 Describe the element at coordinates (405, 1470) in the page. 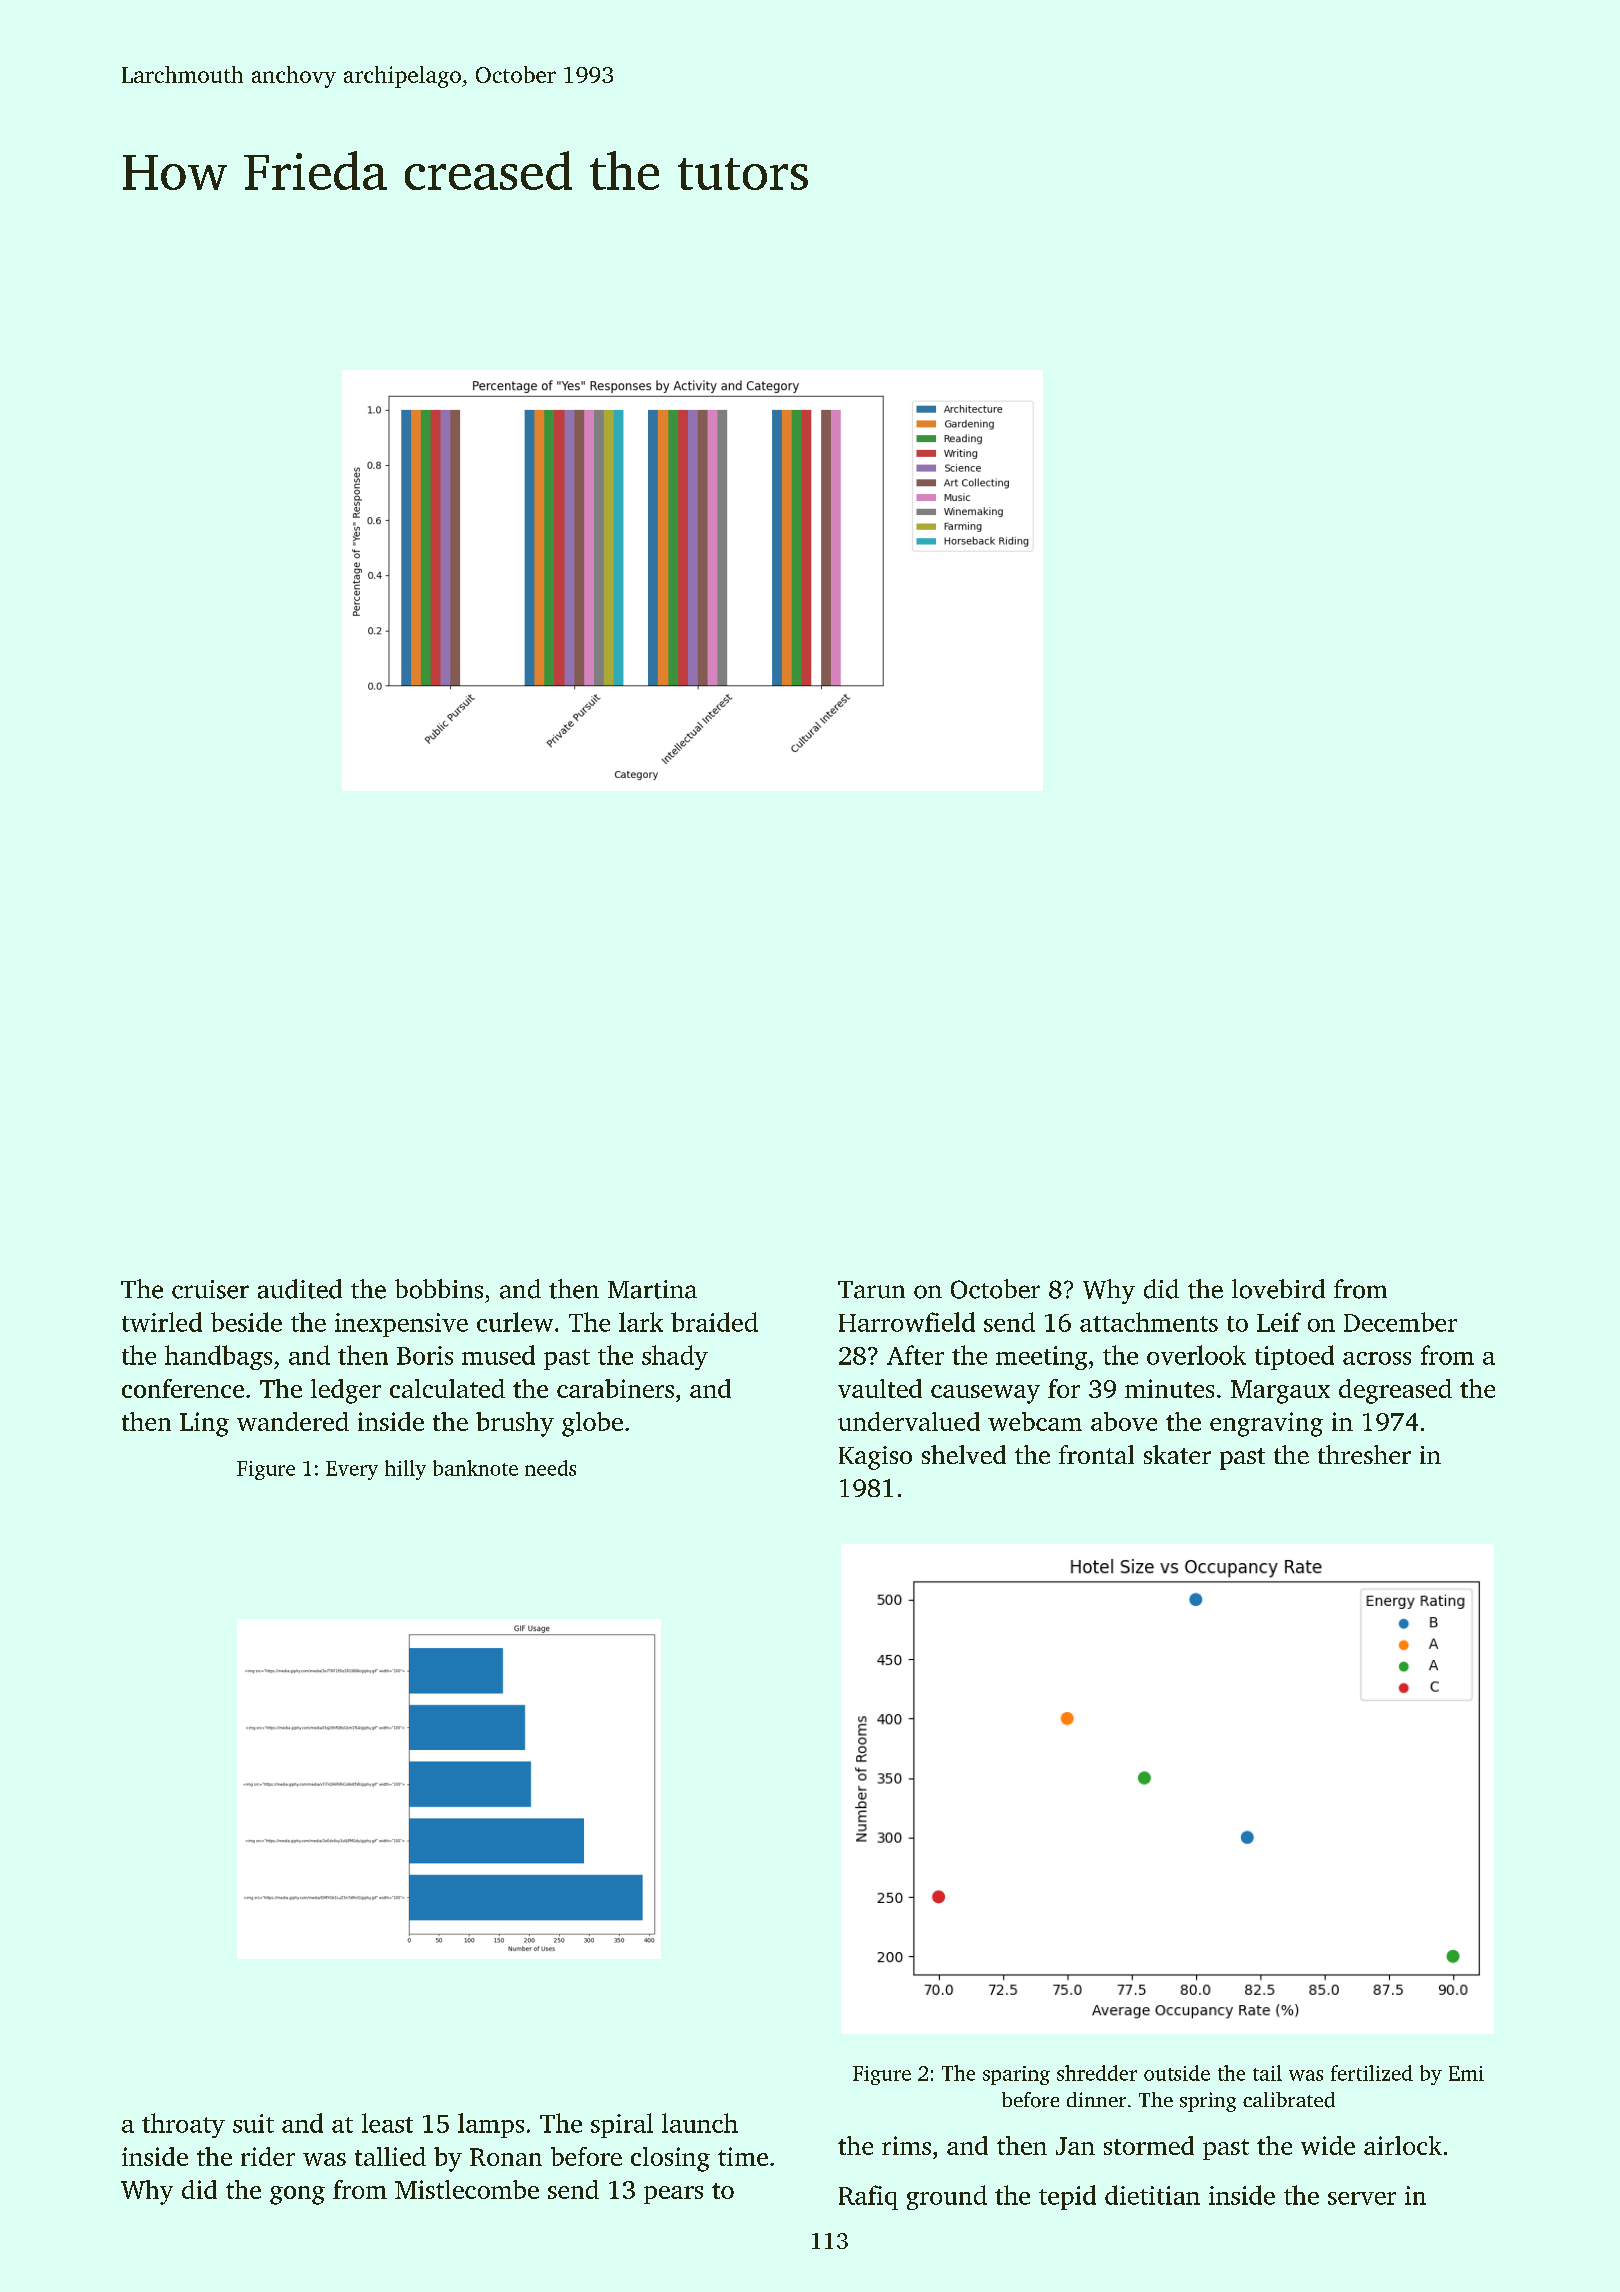

I see `hilly` at that location.
